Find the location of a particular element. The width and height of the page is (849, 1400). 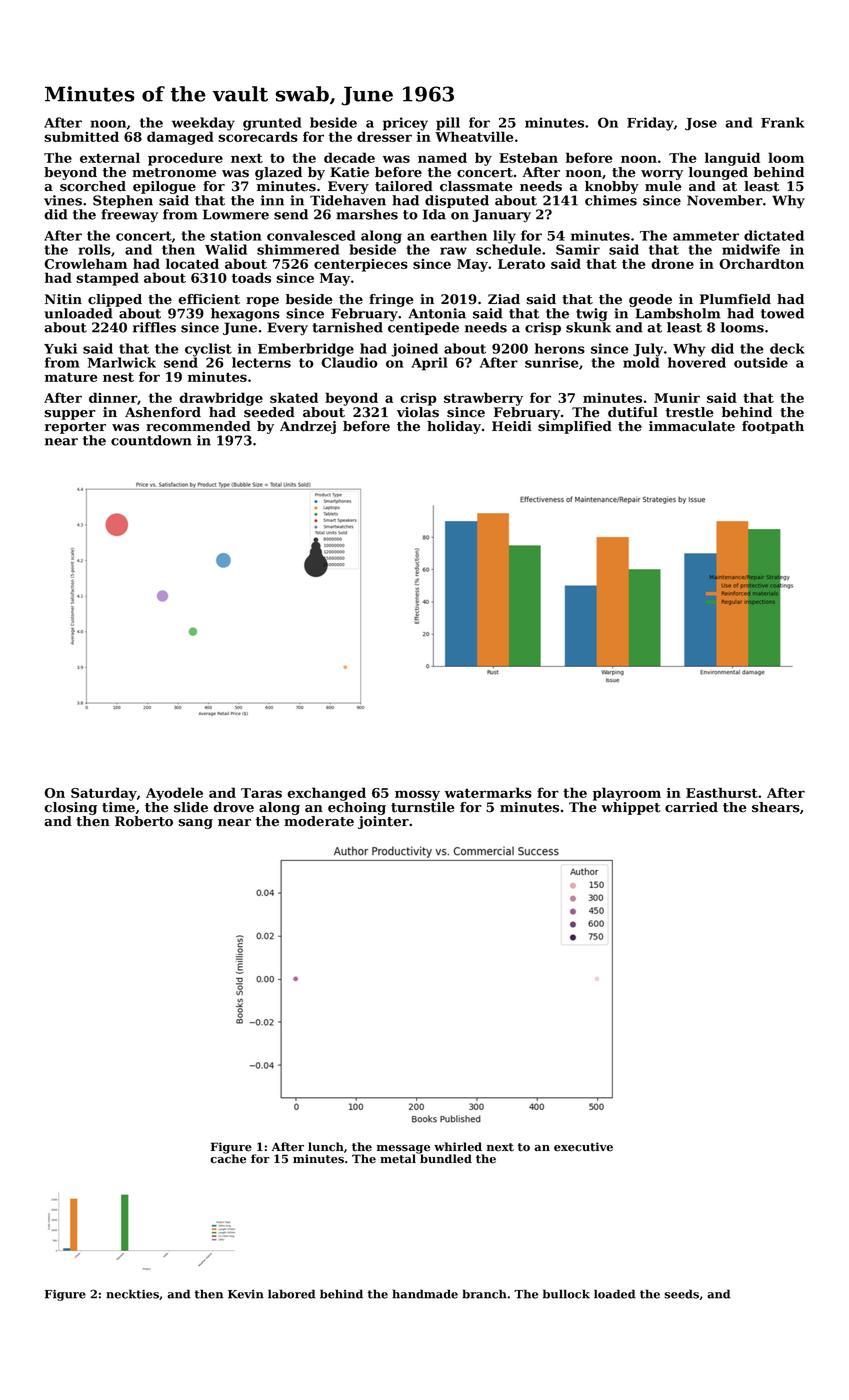

shears is located at coordinates (776, 807).
